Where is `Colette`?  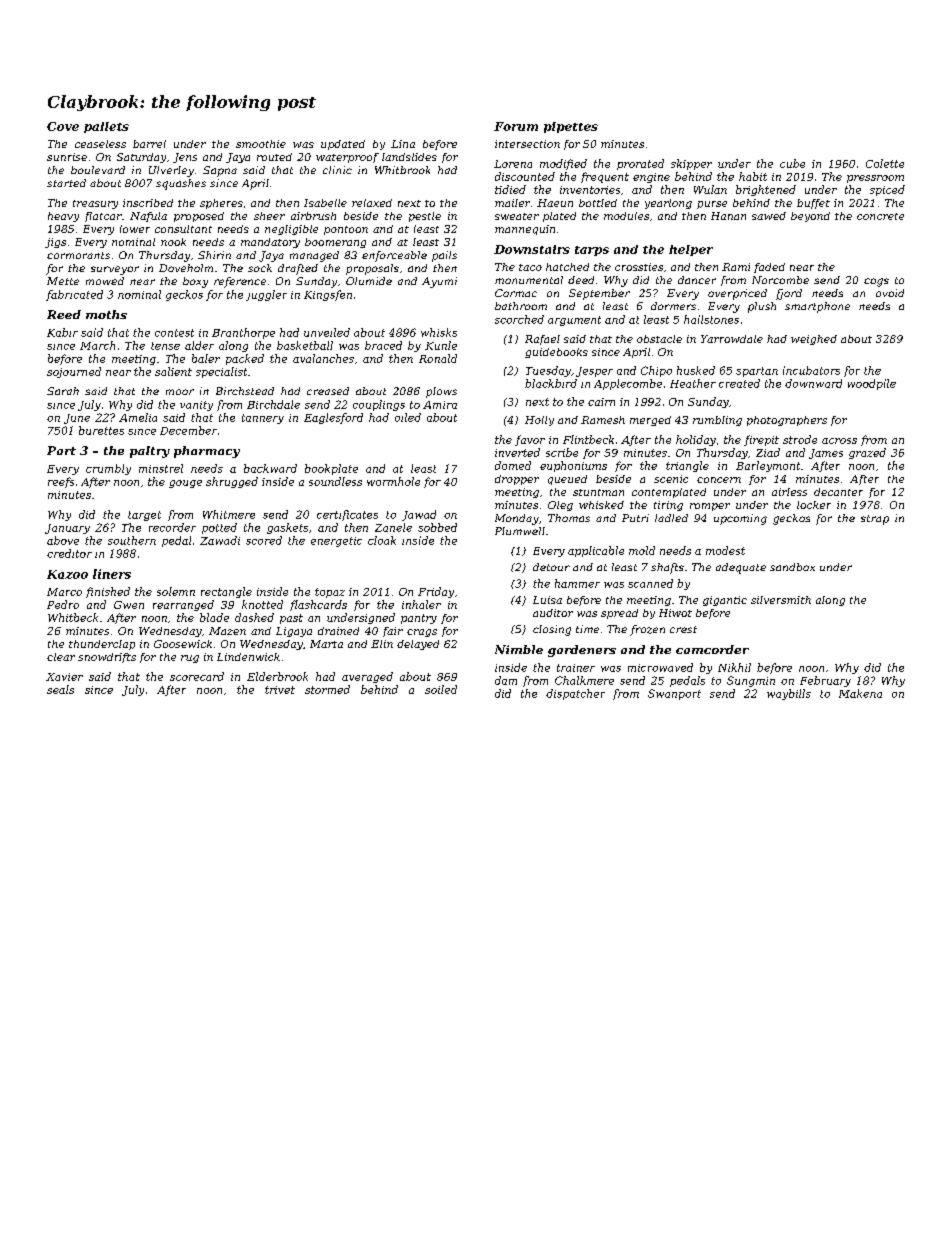 Colette is located at coordinates (885, 163).
